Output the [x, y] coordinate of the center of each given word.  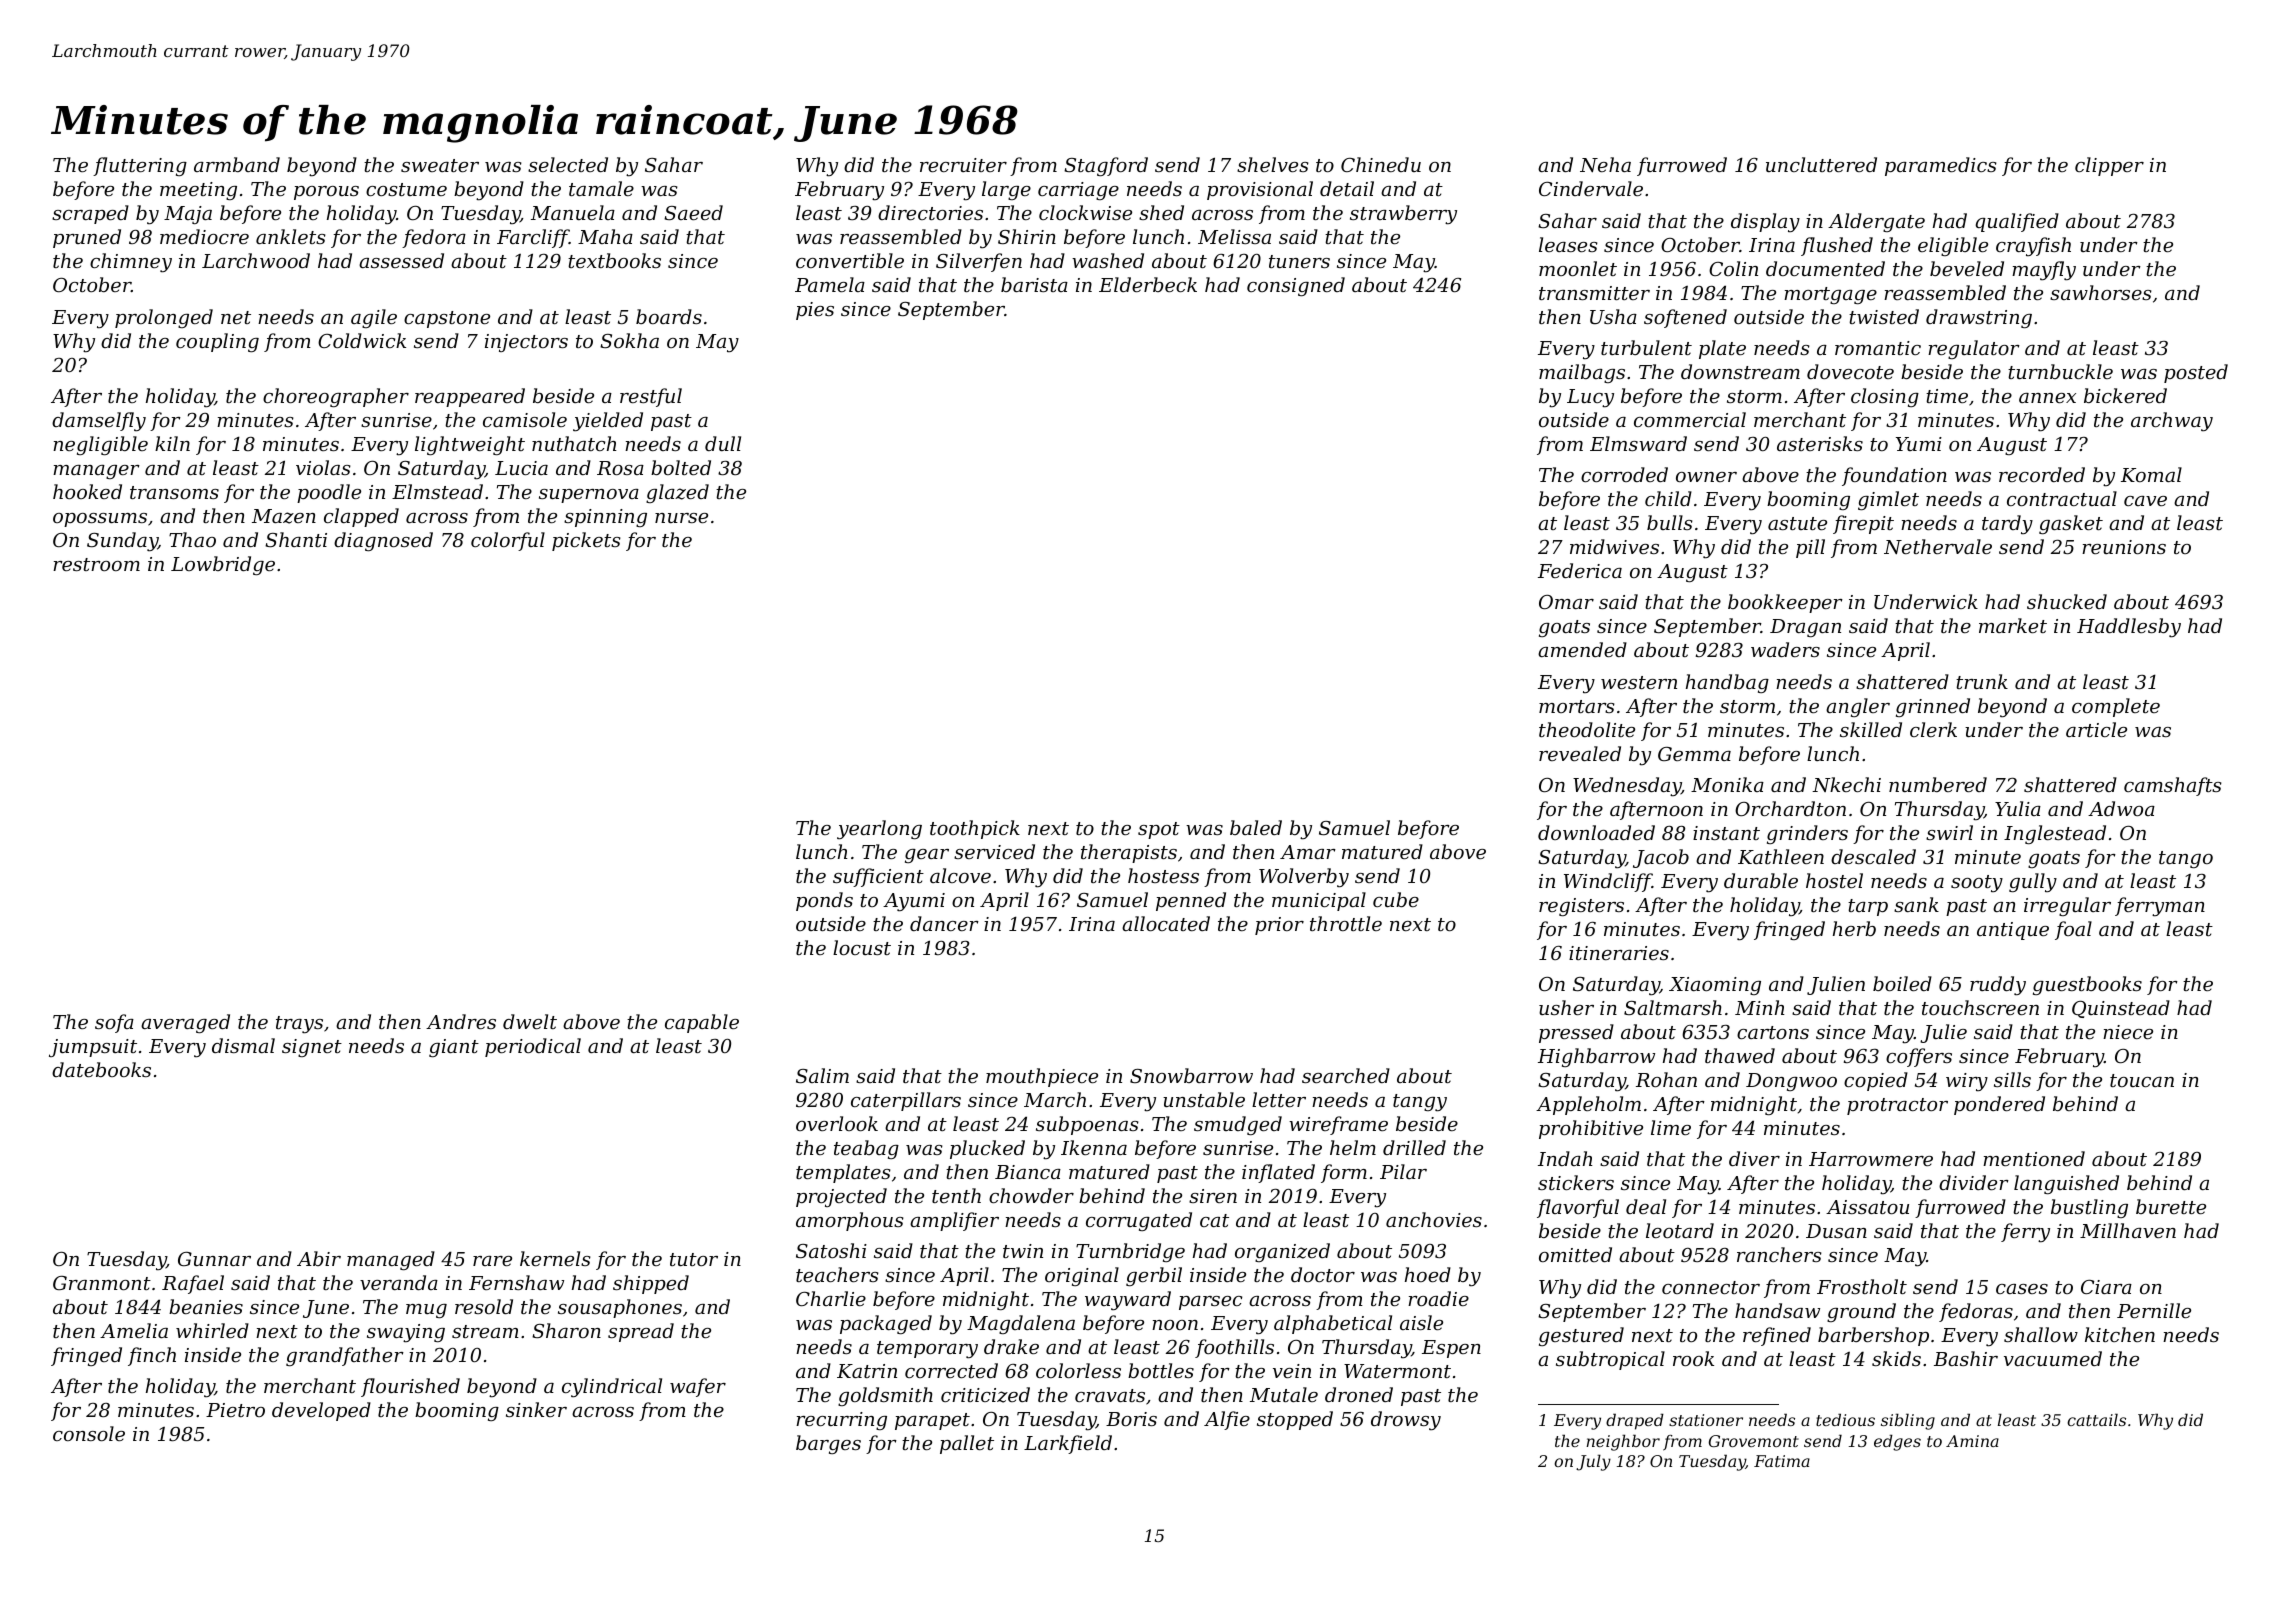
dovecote [1850, 371]
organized [1282, 1252]
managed [391, 1260]
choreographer [336, 397]
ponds [824, 901]
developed [321, 1411]
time [1947, 396]
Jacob [1661, 858]
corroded [1624, 474]
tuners [1299, 261]
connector [1711, 1287]
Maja [188, 215]
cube [1396, 899]
